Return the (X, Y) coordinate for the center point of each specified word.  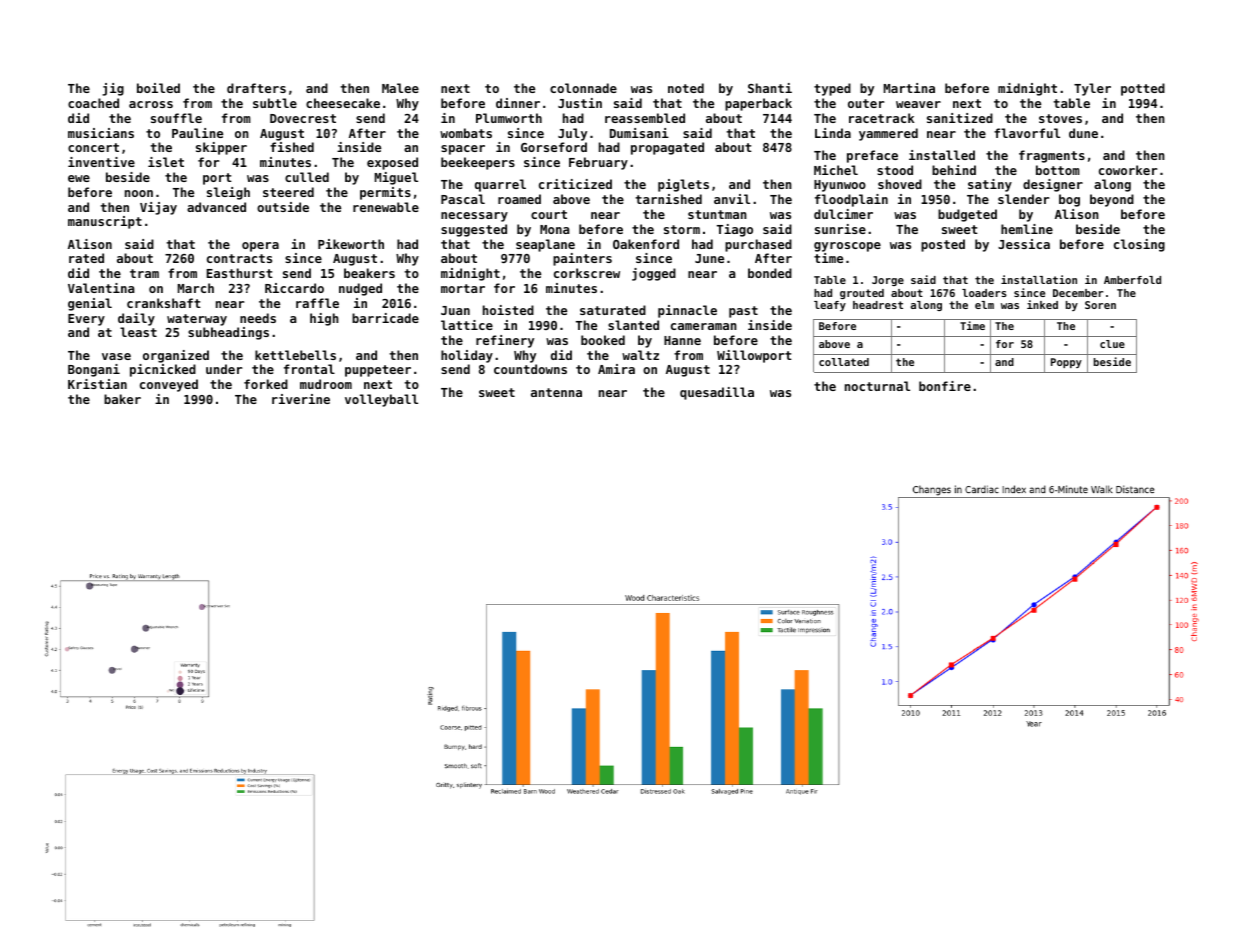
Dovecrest (303, 118)
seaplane (545, 245)
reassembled (645, 118)
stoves (1060, 118)
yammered (888, 134)
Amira (616, 369)
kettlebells (295, 355)
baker (122, 399)
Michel (836, 170)
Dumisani (639, 133)
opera (260, 247)
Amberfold (1132, 280)
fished (292, 147)
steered (288, 192)
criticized (575, 184)
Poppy (1066, 363)
